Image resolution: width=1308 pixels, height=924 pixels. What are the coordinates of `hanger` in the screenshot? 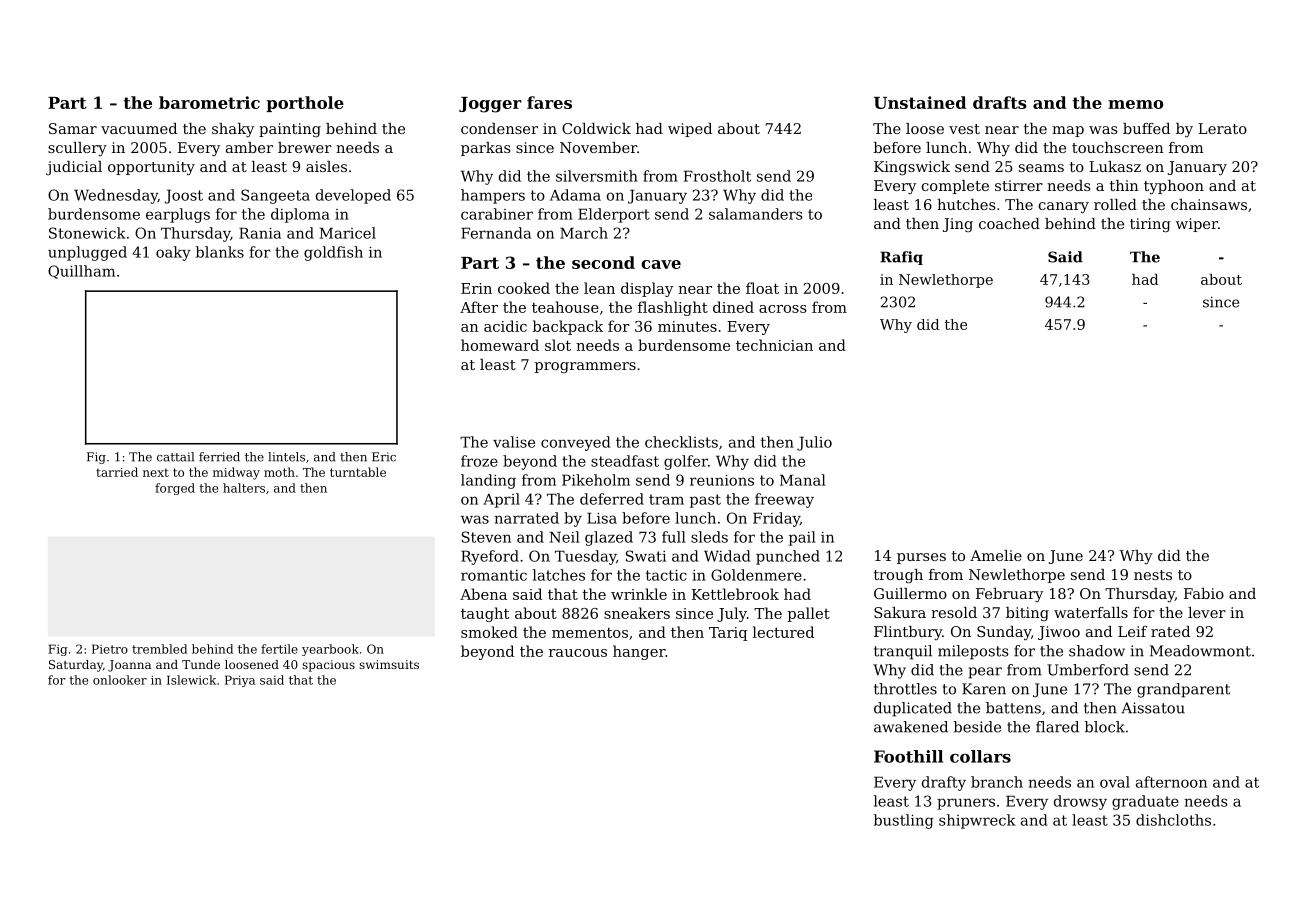 It's located at (639, 652).
